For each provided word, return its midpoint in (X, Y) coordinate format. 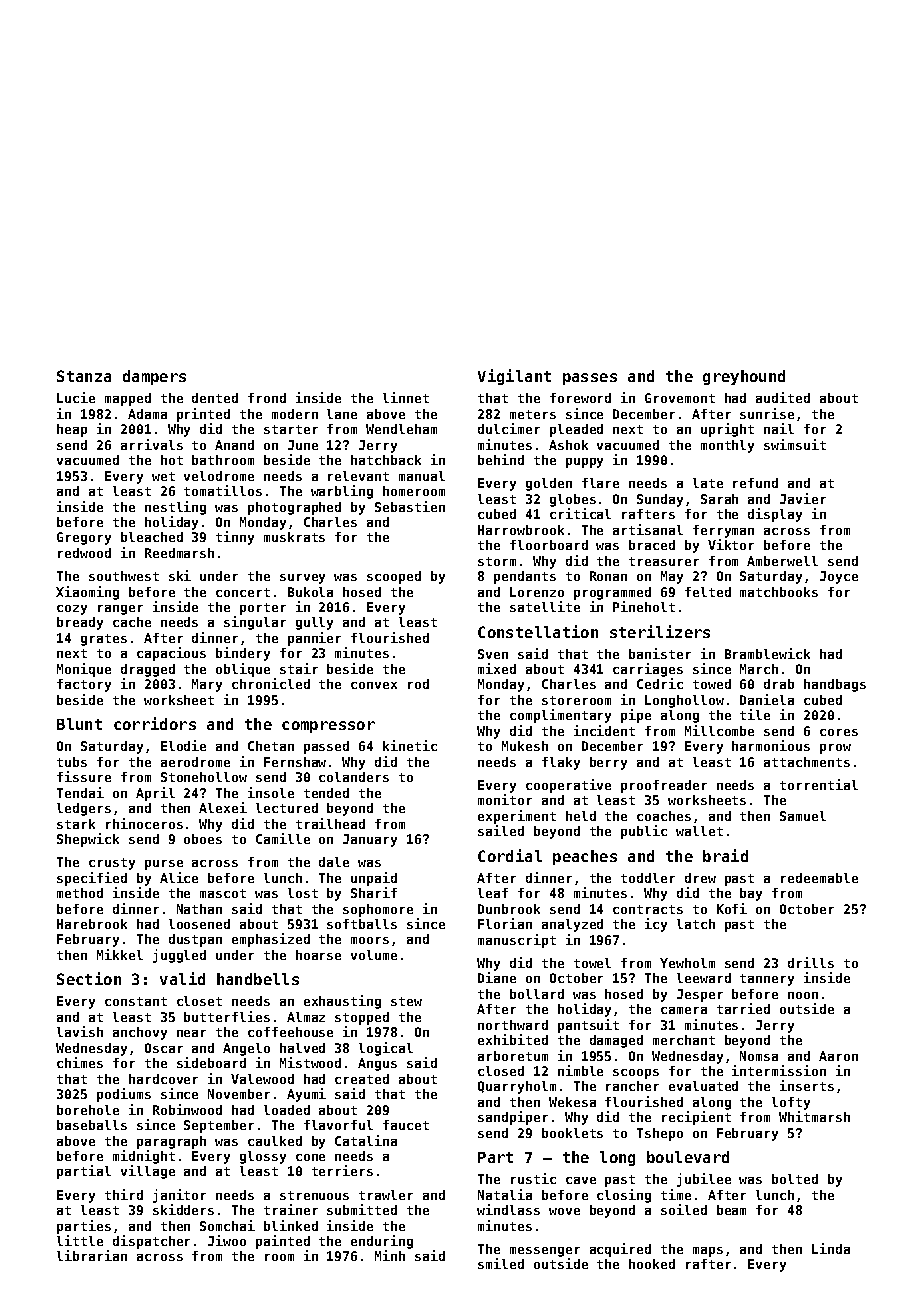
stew (406, 1001)
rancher (632, 1086)
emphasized (271, 940)
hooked (652, 1264)
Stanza (84, 376)
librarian (92, 1255)
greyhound (744, 377)
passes (590, 379)
